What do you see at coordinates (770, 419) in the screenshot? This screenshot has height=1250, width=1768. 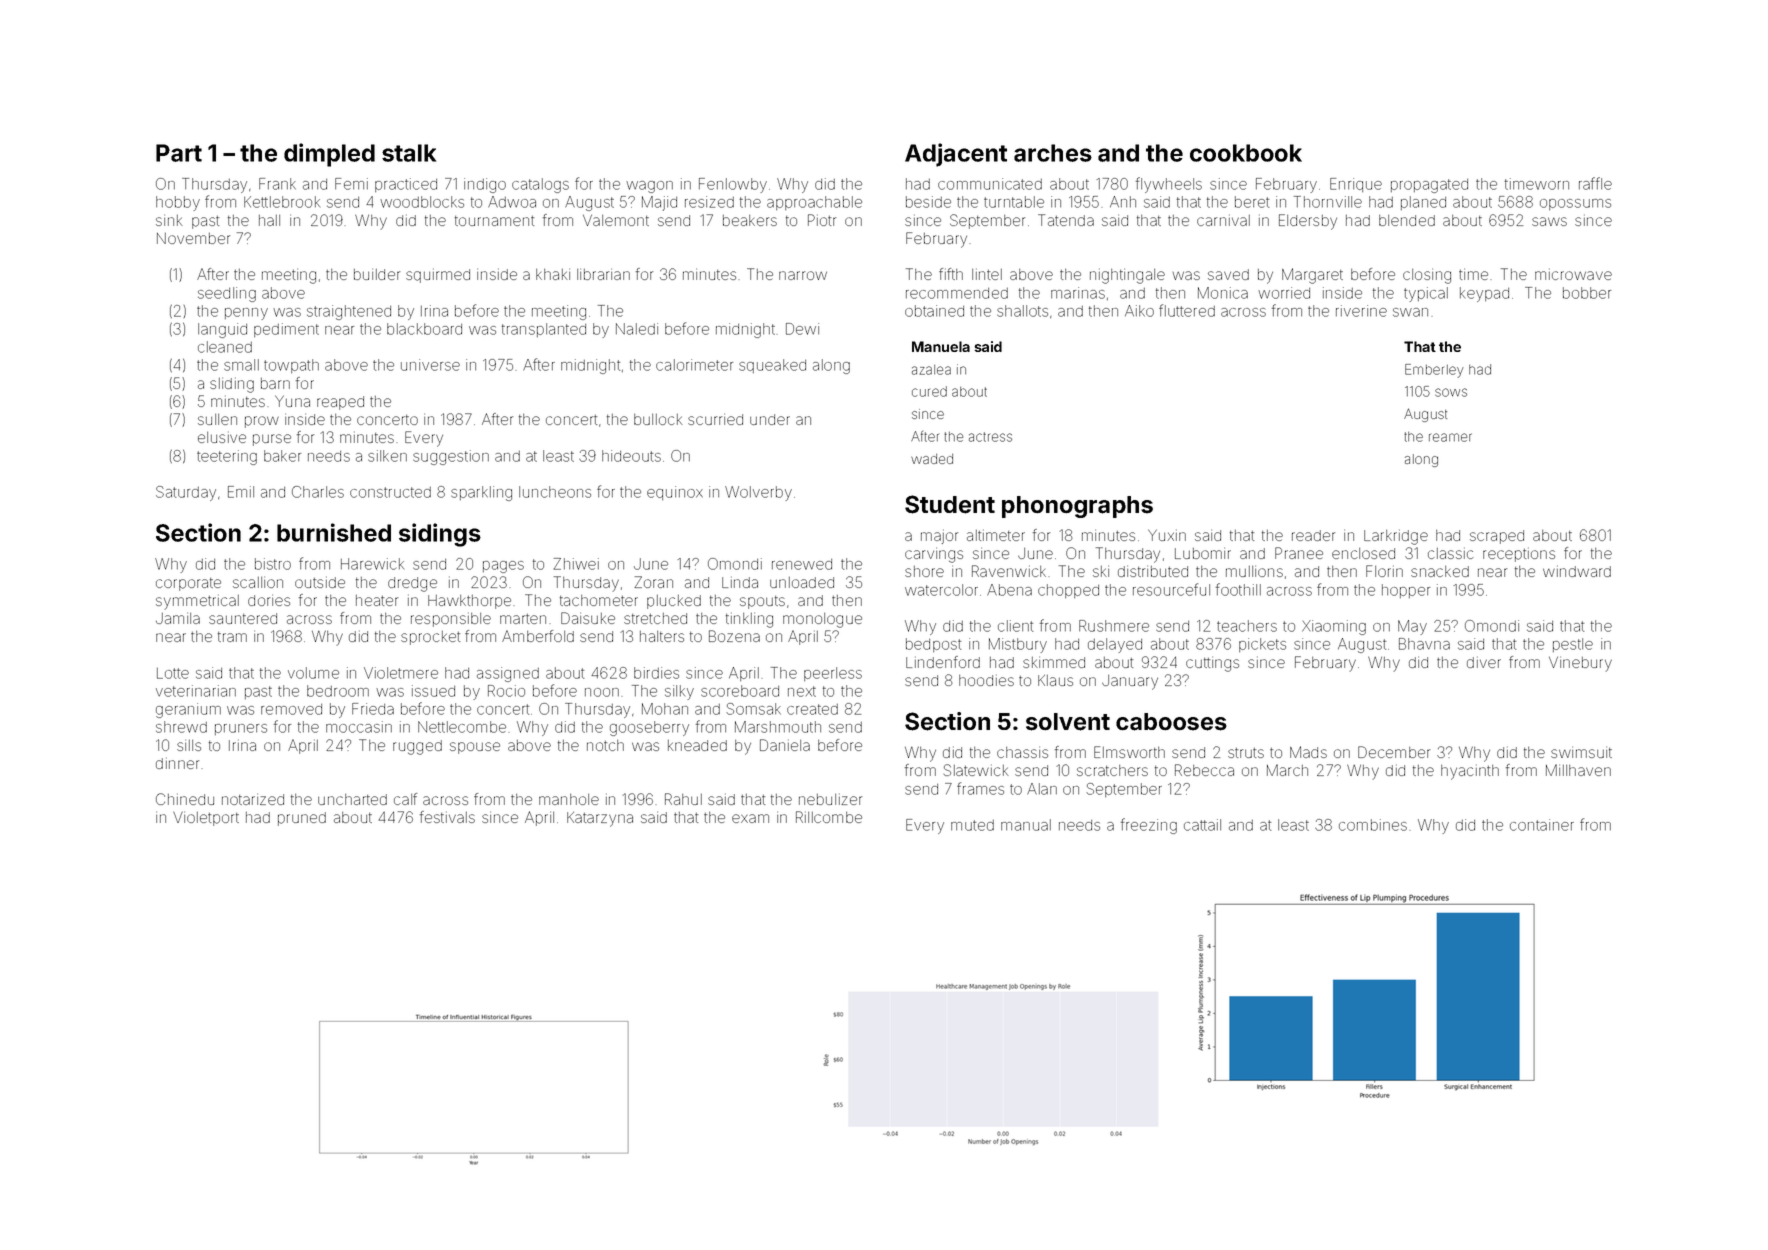 I see `under` at bounding box center [770, 419].
